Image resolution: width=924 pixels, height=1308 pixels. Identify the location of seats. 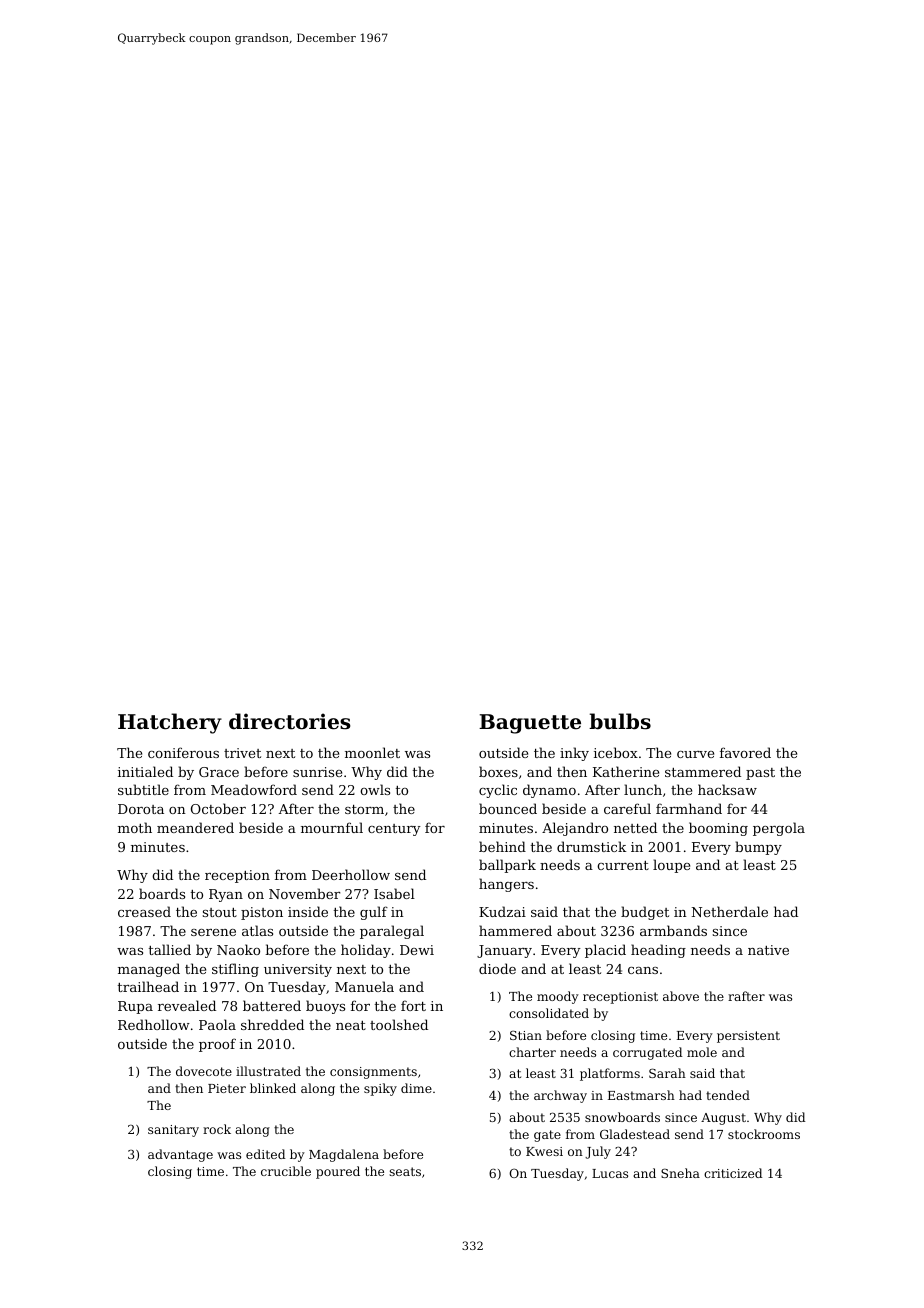
(405, 1171).
